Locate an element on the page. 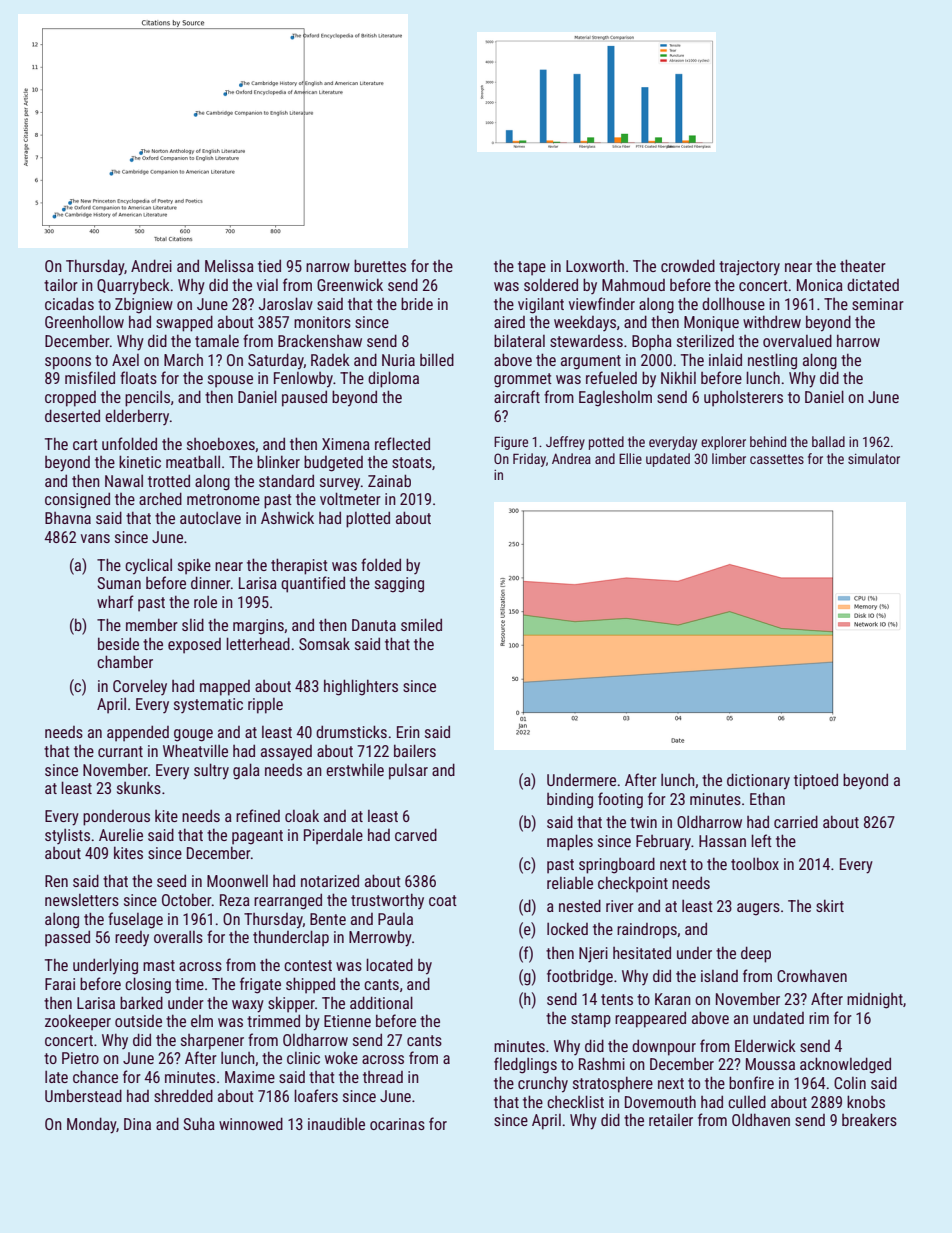 This document has height=1233, width=952. footbridge is located at coordinates (580, 977).
